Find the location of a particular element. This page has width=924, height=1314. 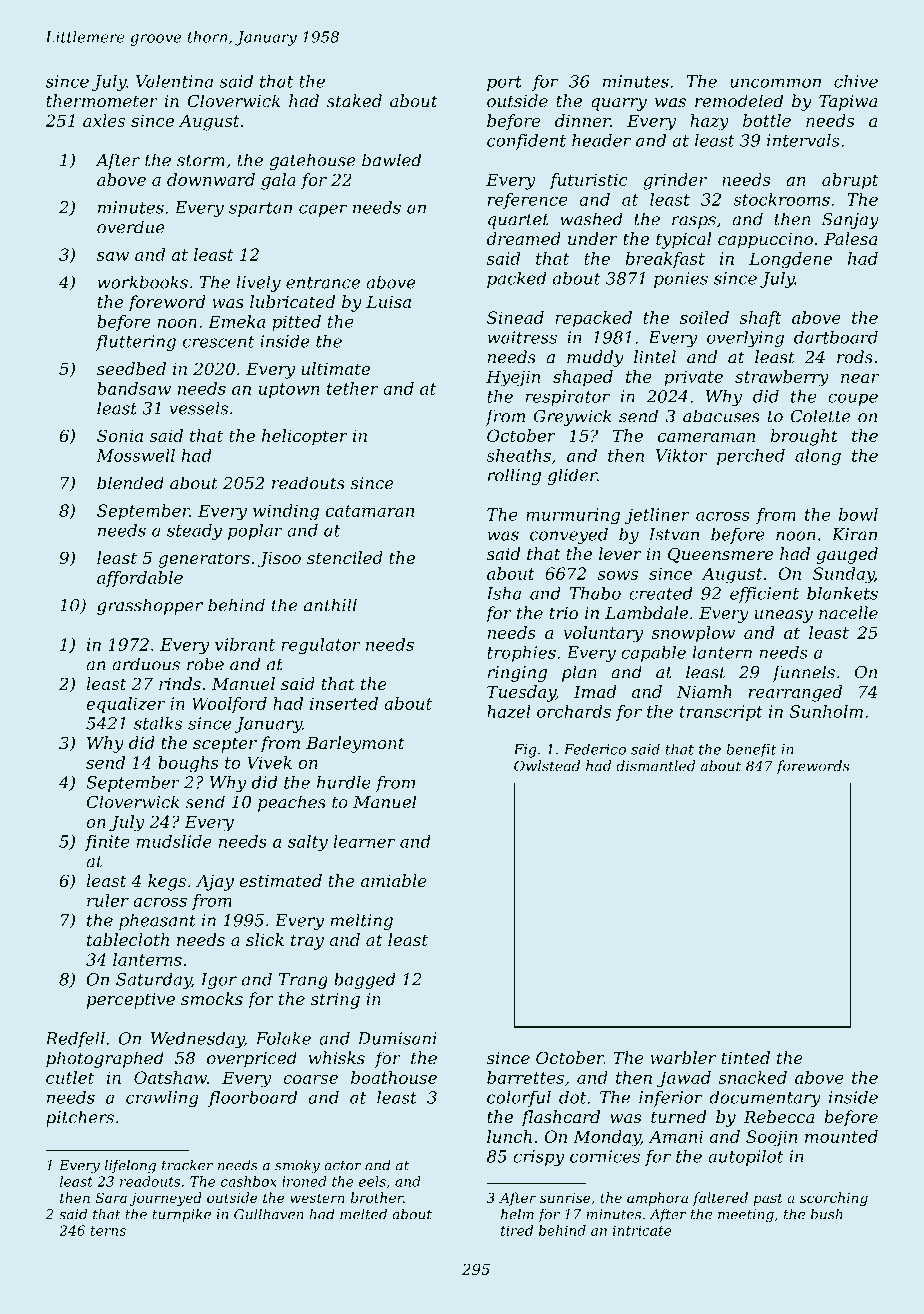

Sara is located at coordinates (111, 1197).
